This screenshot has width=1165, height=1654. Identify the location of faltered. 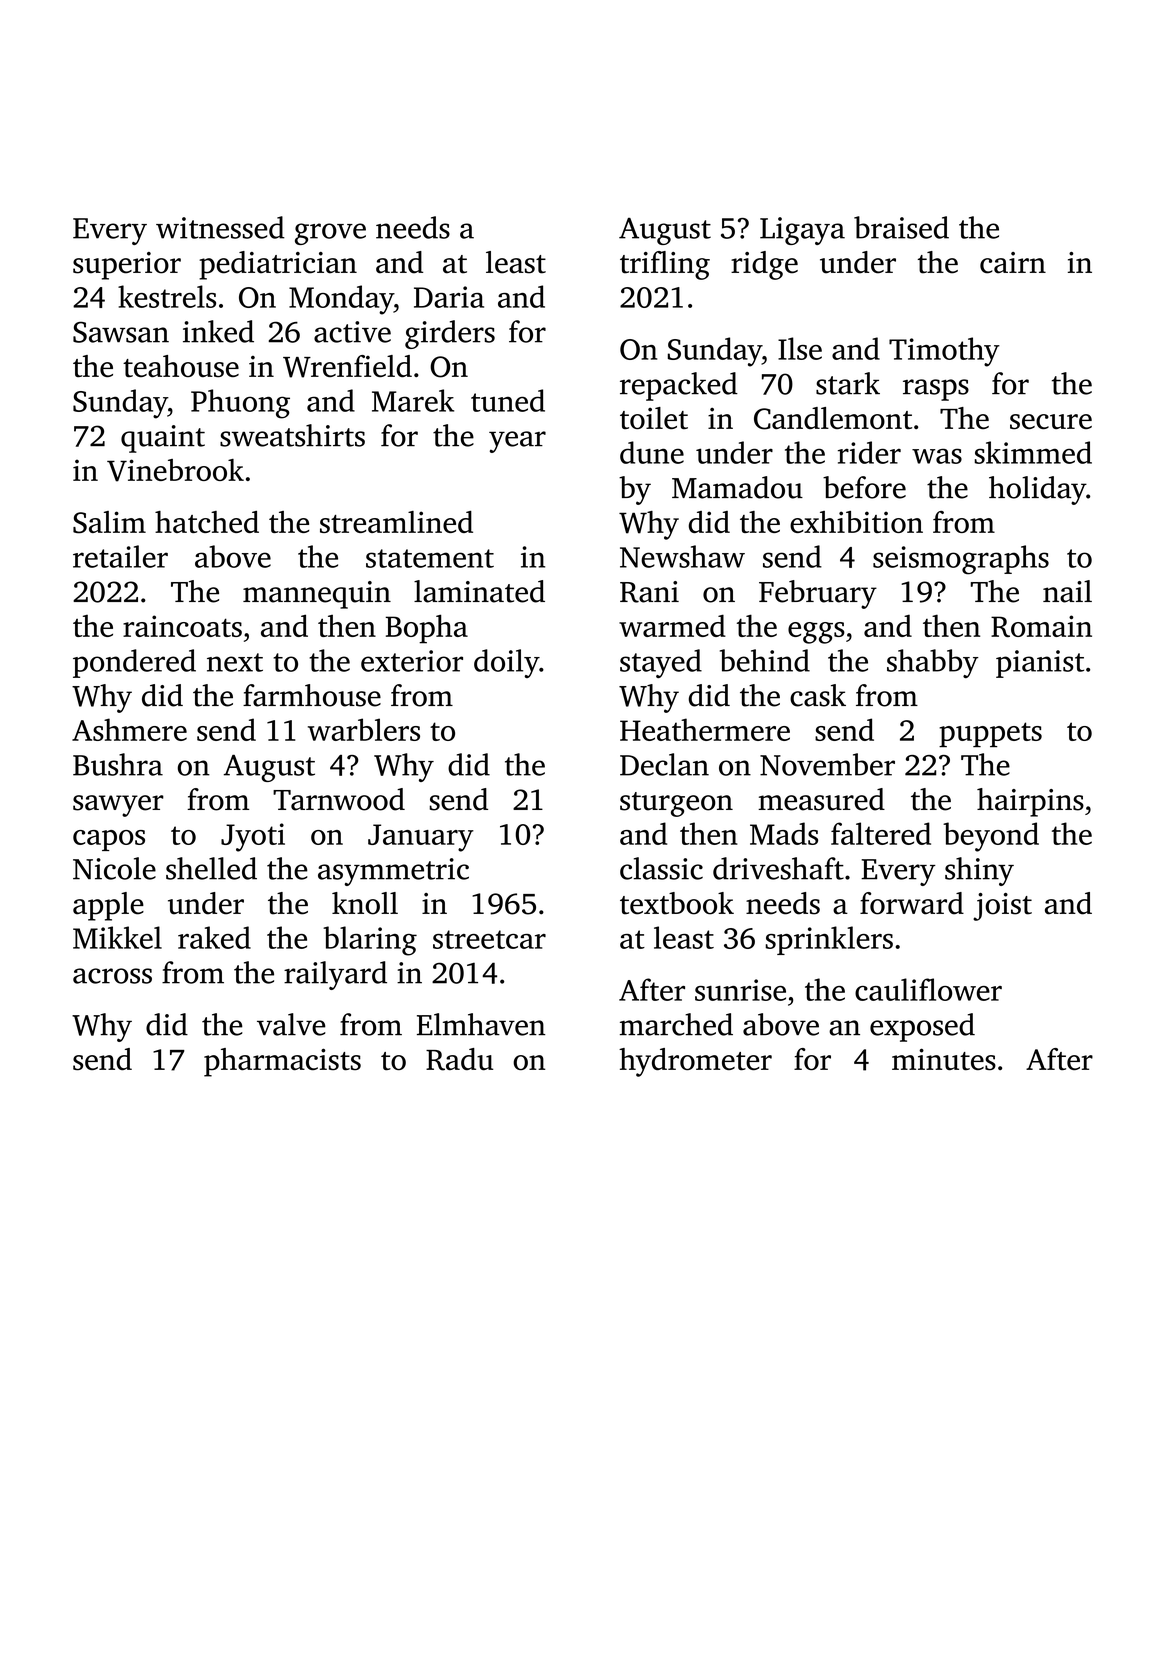
(881, 833).
